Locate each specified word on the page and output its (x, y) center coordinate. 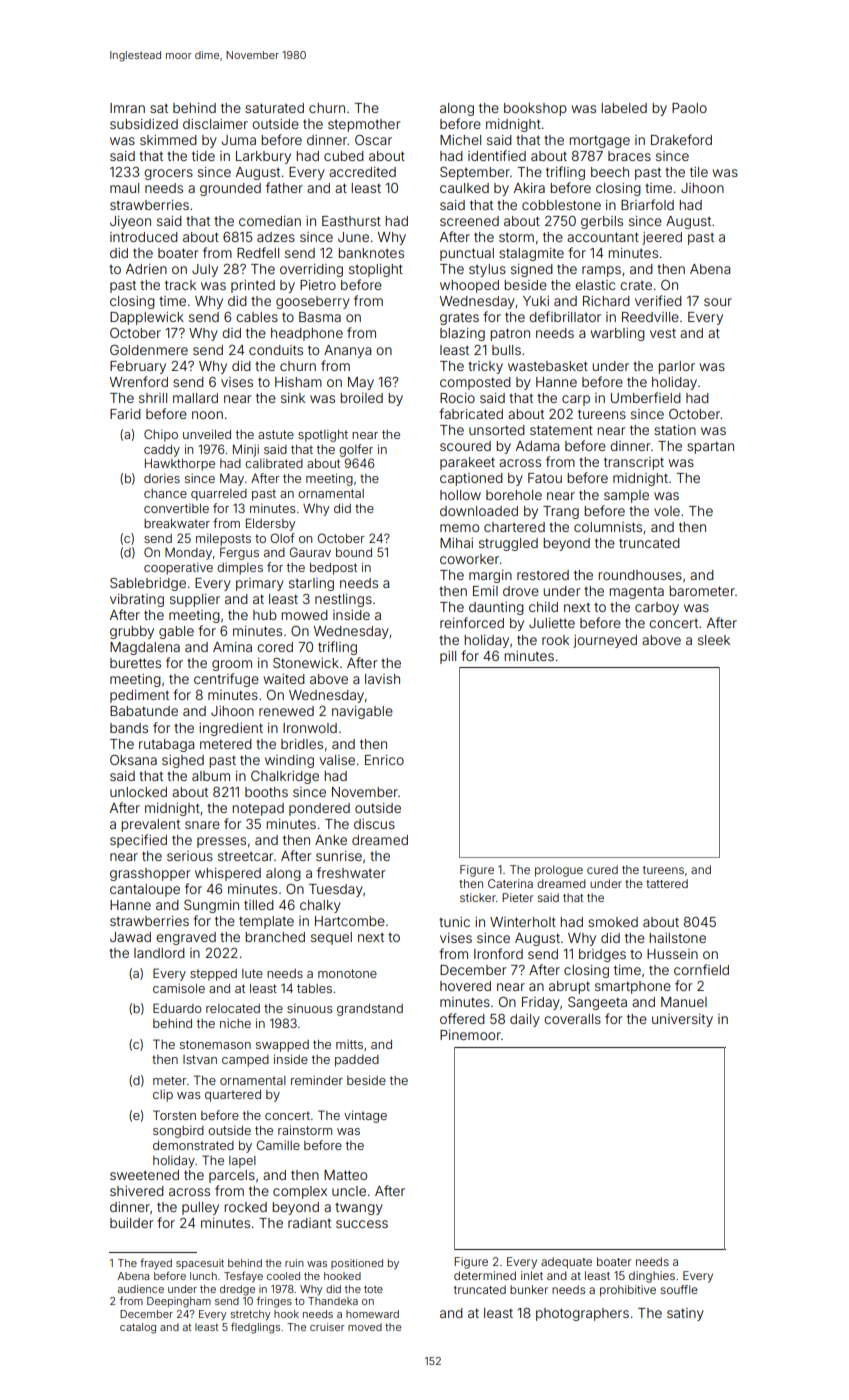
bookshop (535, 109)
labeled (624, 108)
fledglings (255, 1328)
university (682, 1020)
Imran (127, 108)
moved (365, 1327)
